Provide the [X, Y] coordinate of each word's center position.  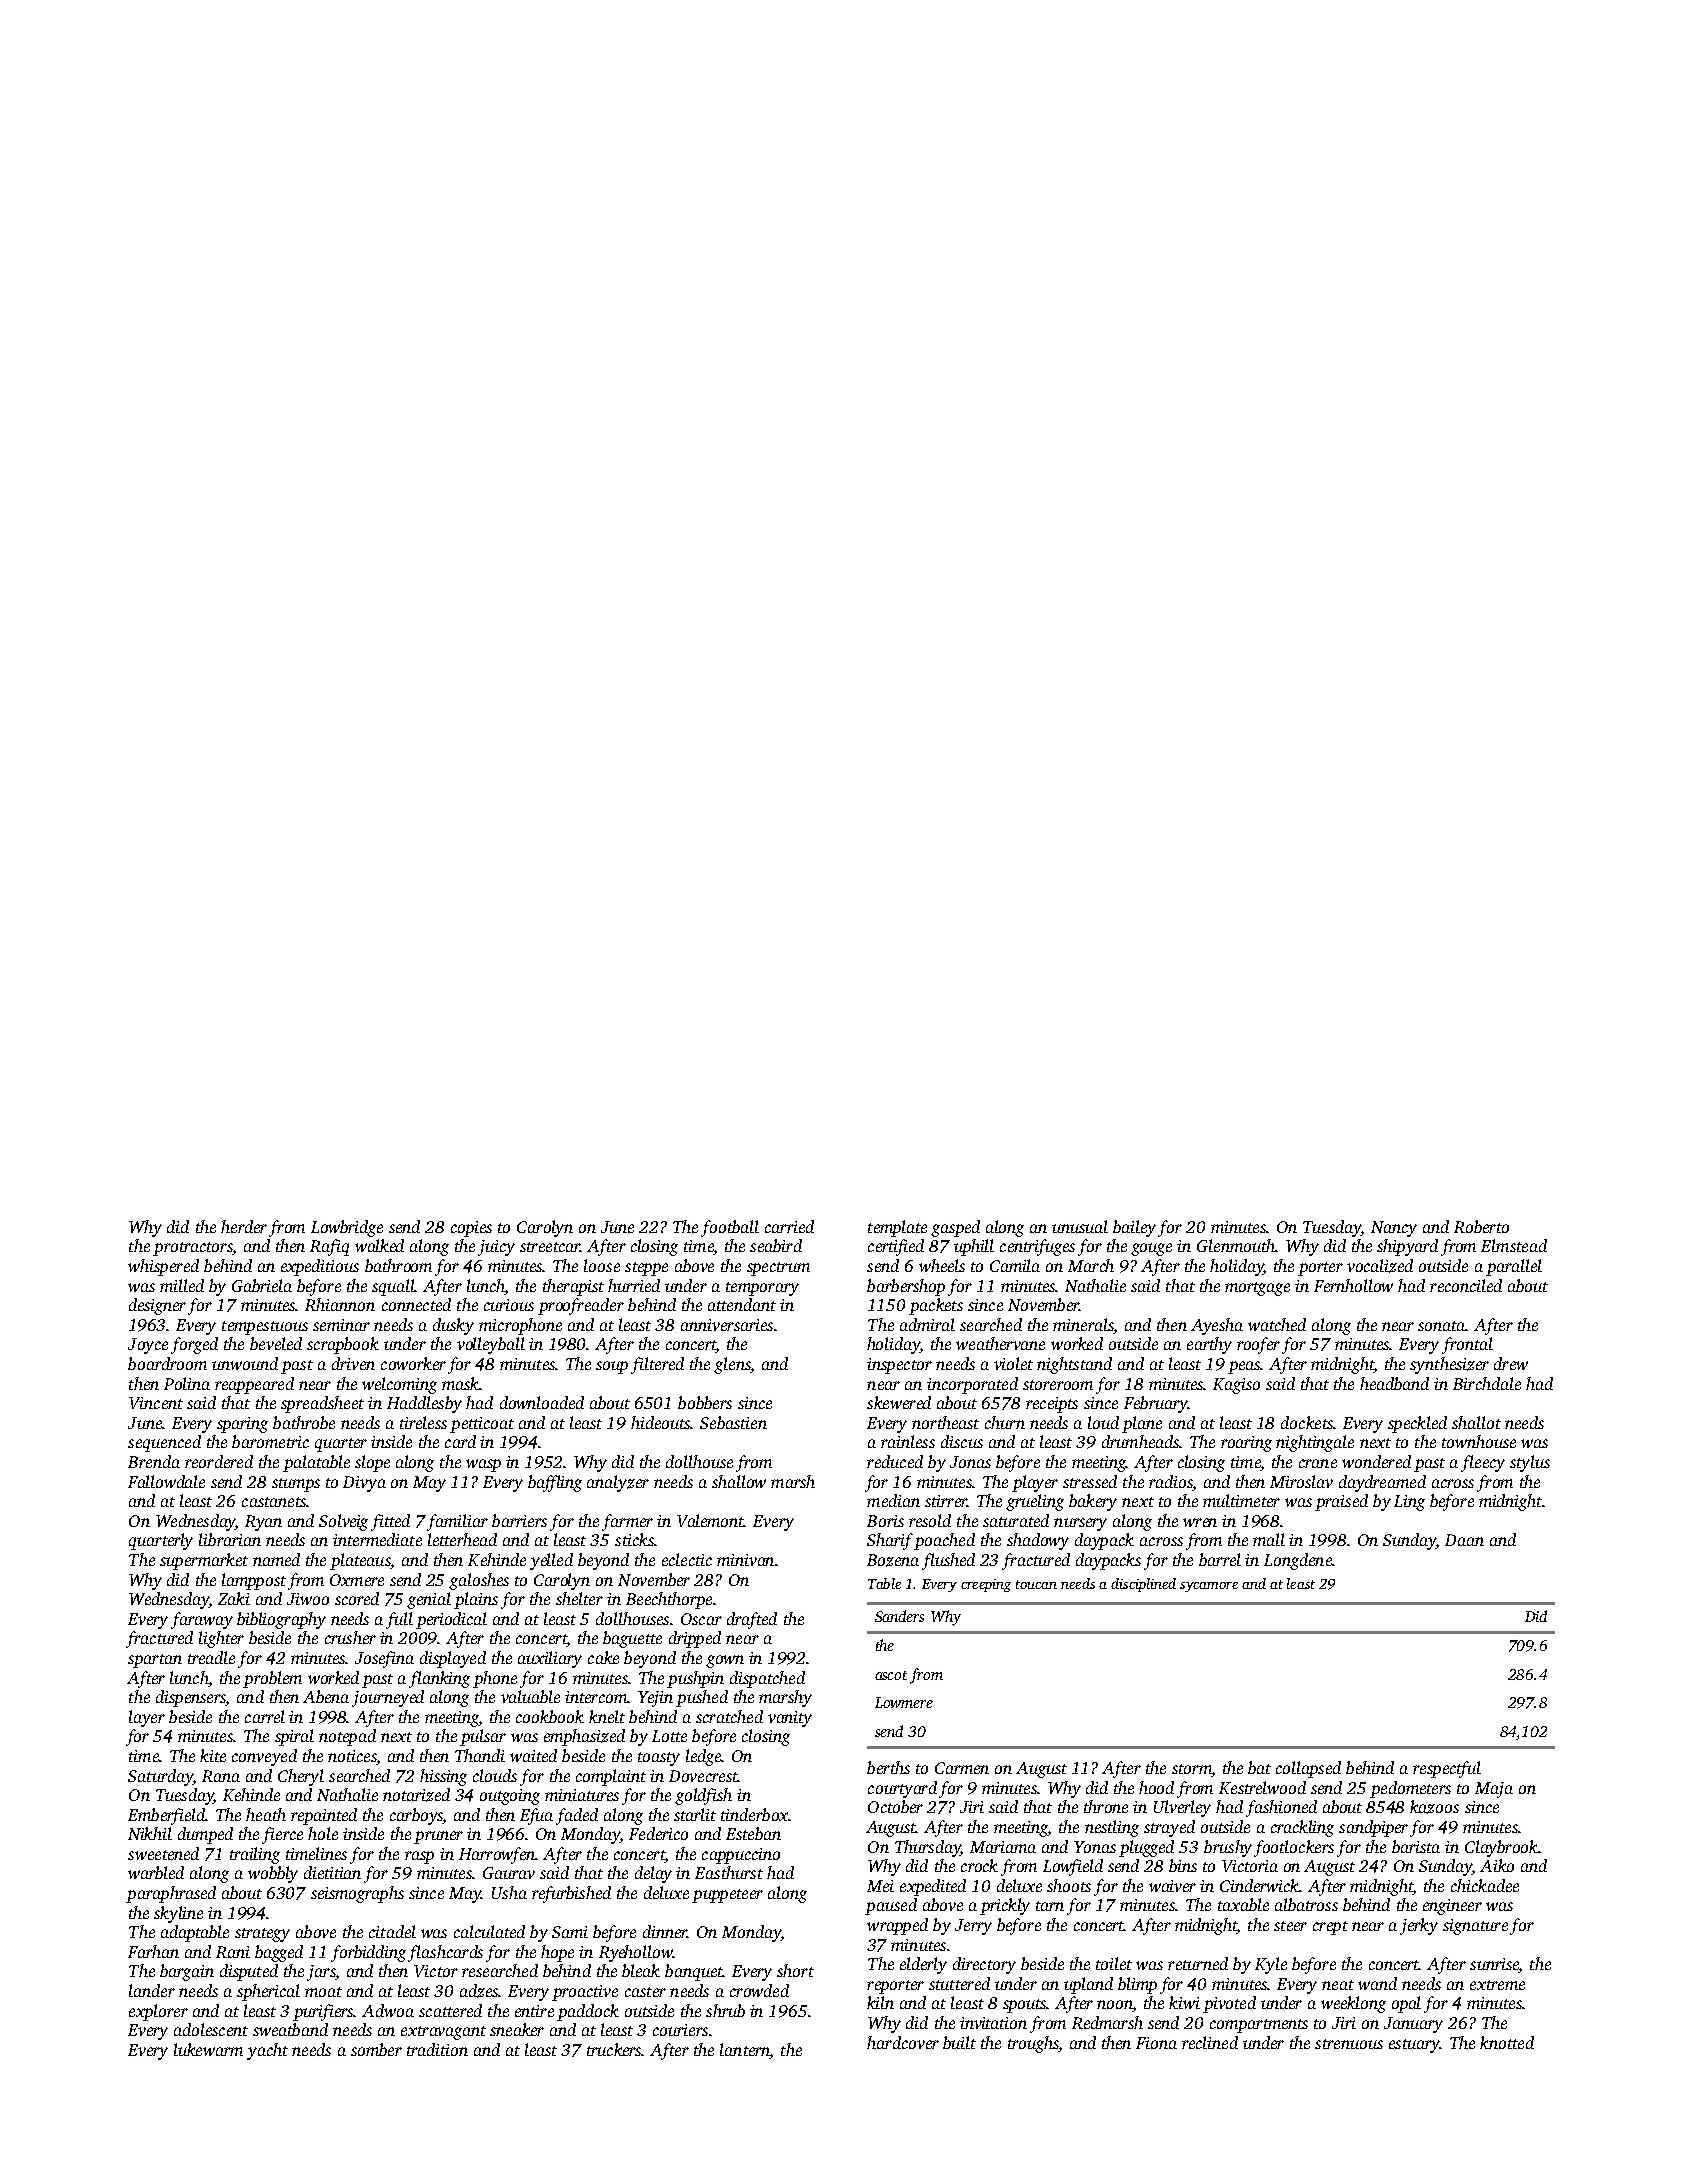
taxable [1243, 1904]
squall [393, 1287]
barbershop [906, 1287]
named [276, 1559]
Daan [1464, 1540]
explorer [158, 2012]
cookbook [550, 1716]
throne [1106, 1806]
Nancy [1394, 1229]
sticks [634, 1539]
